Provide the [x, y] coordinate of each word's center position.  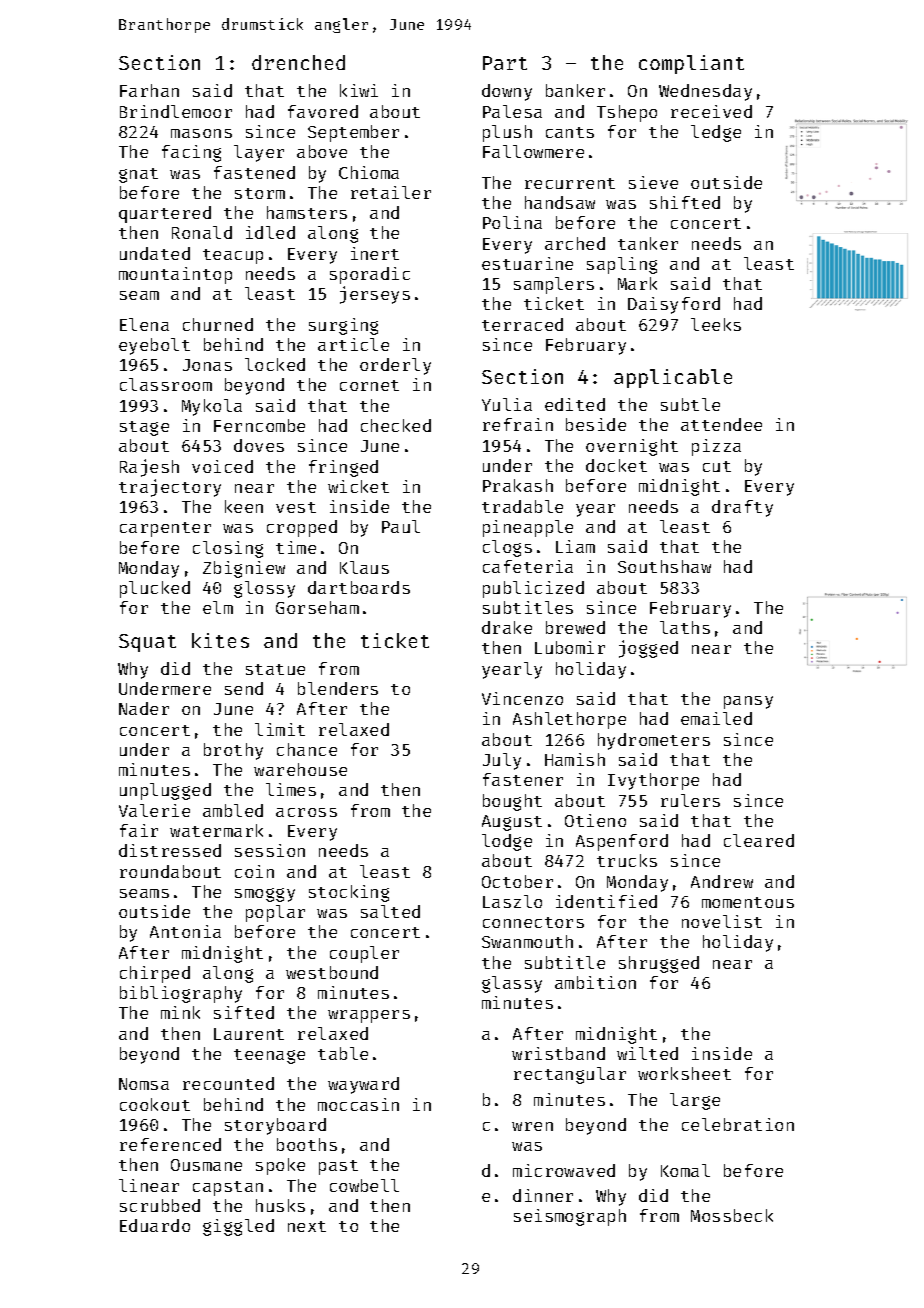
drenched [298, 62]
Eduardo [155, 1225]
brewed [575, 627]
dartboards [359, 587]
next [307, 1226]
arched [575, 243]
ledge [716, 133]
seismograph [570, 1217]
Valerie [154, 810]
